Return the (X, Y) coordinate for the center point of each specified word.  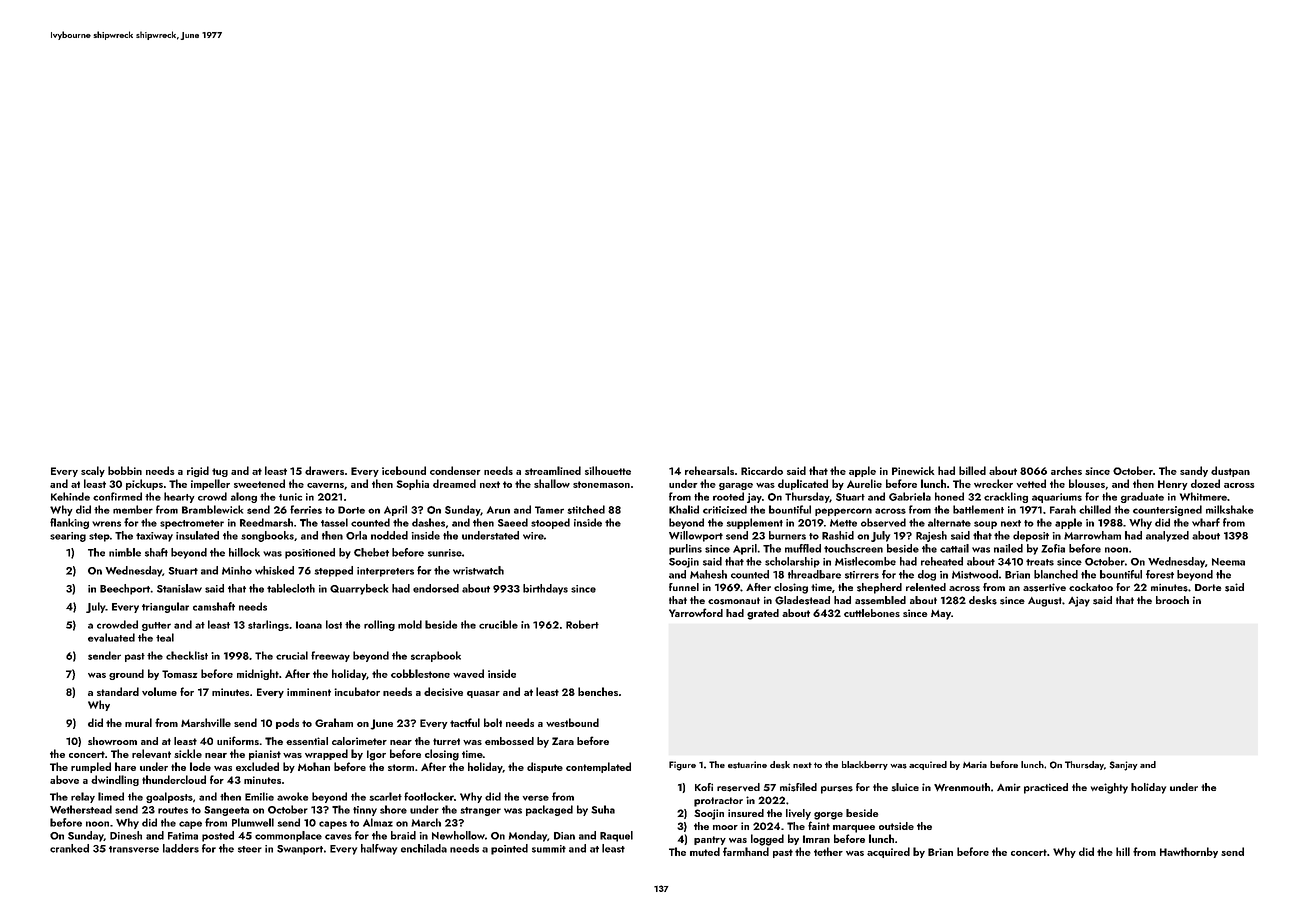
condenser (455, 470)
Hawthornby (1189, 852)
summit (549, 849)
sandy (1194, 471)
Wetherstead (81, 809)
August (1045, 602)
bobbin (125, 470)
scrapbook (436, 656)
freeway (330, 656)
